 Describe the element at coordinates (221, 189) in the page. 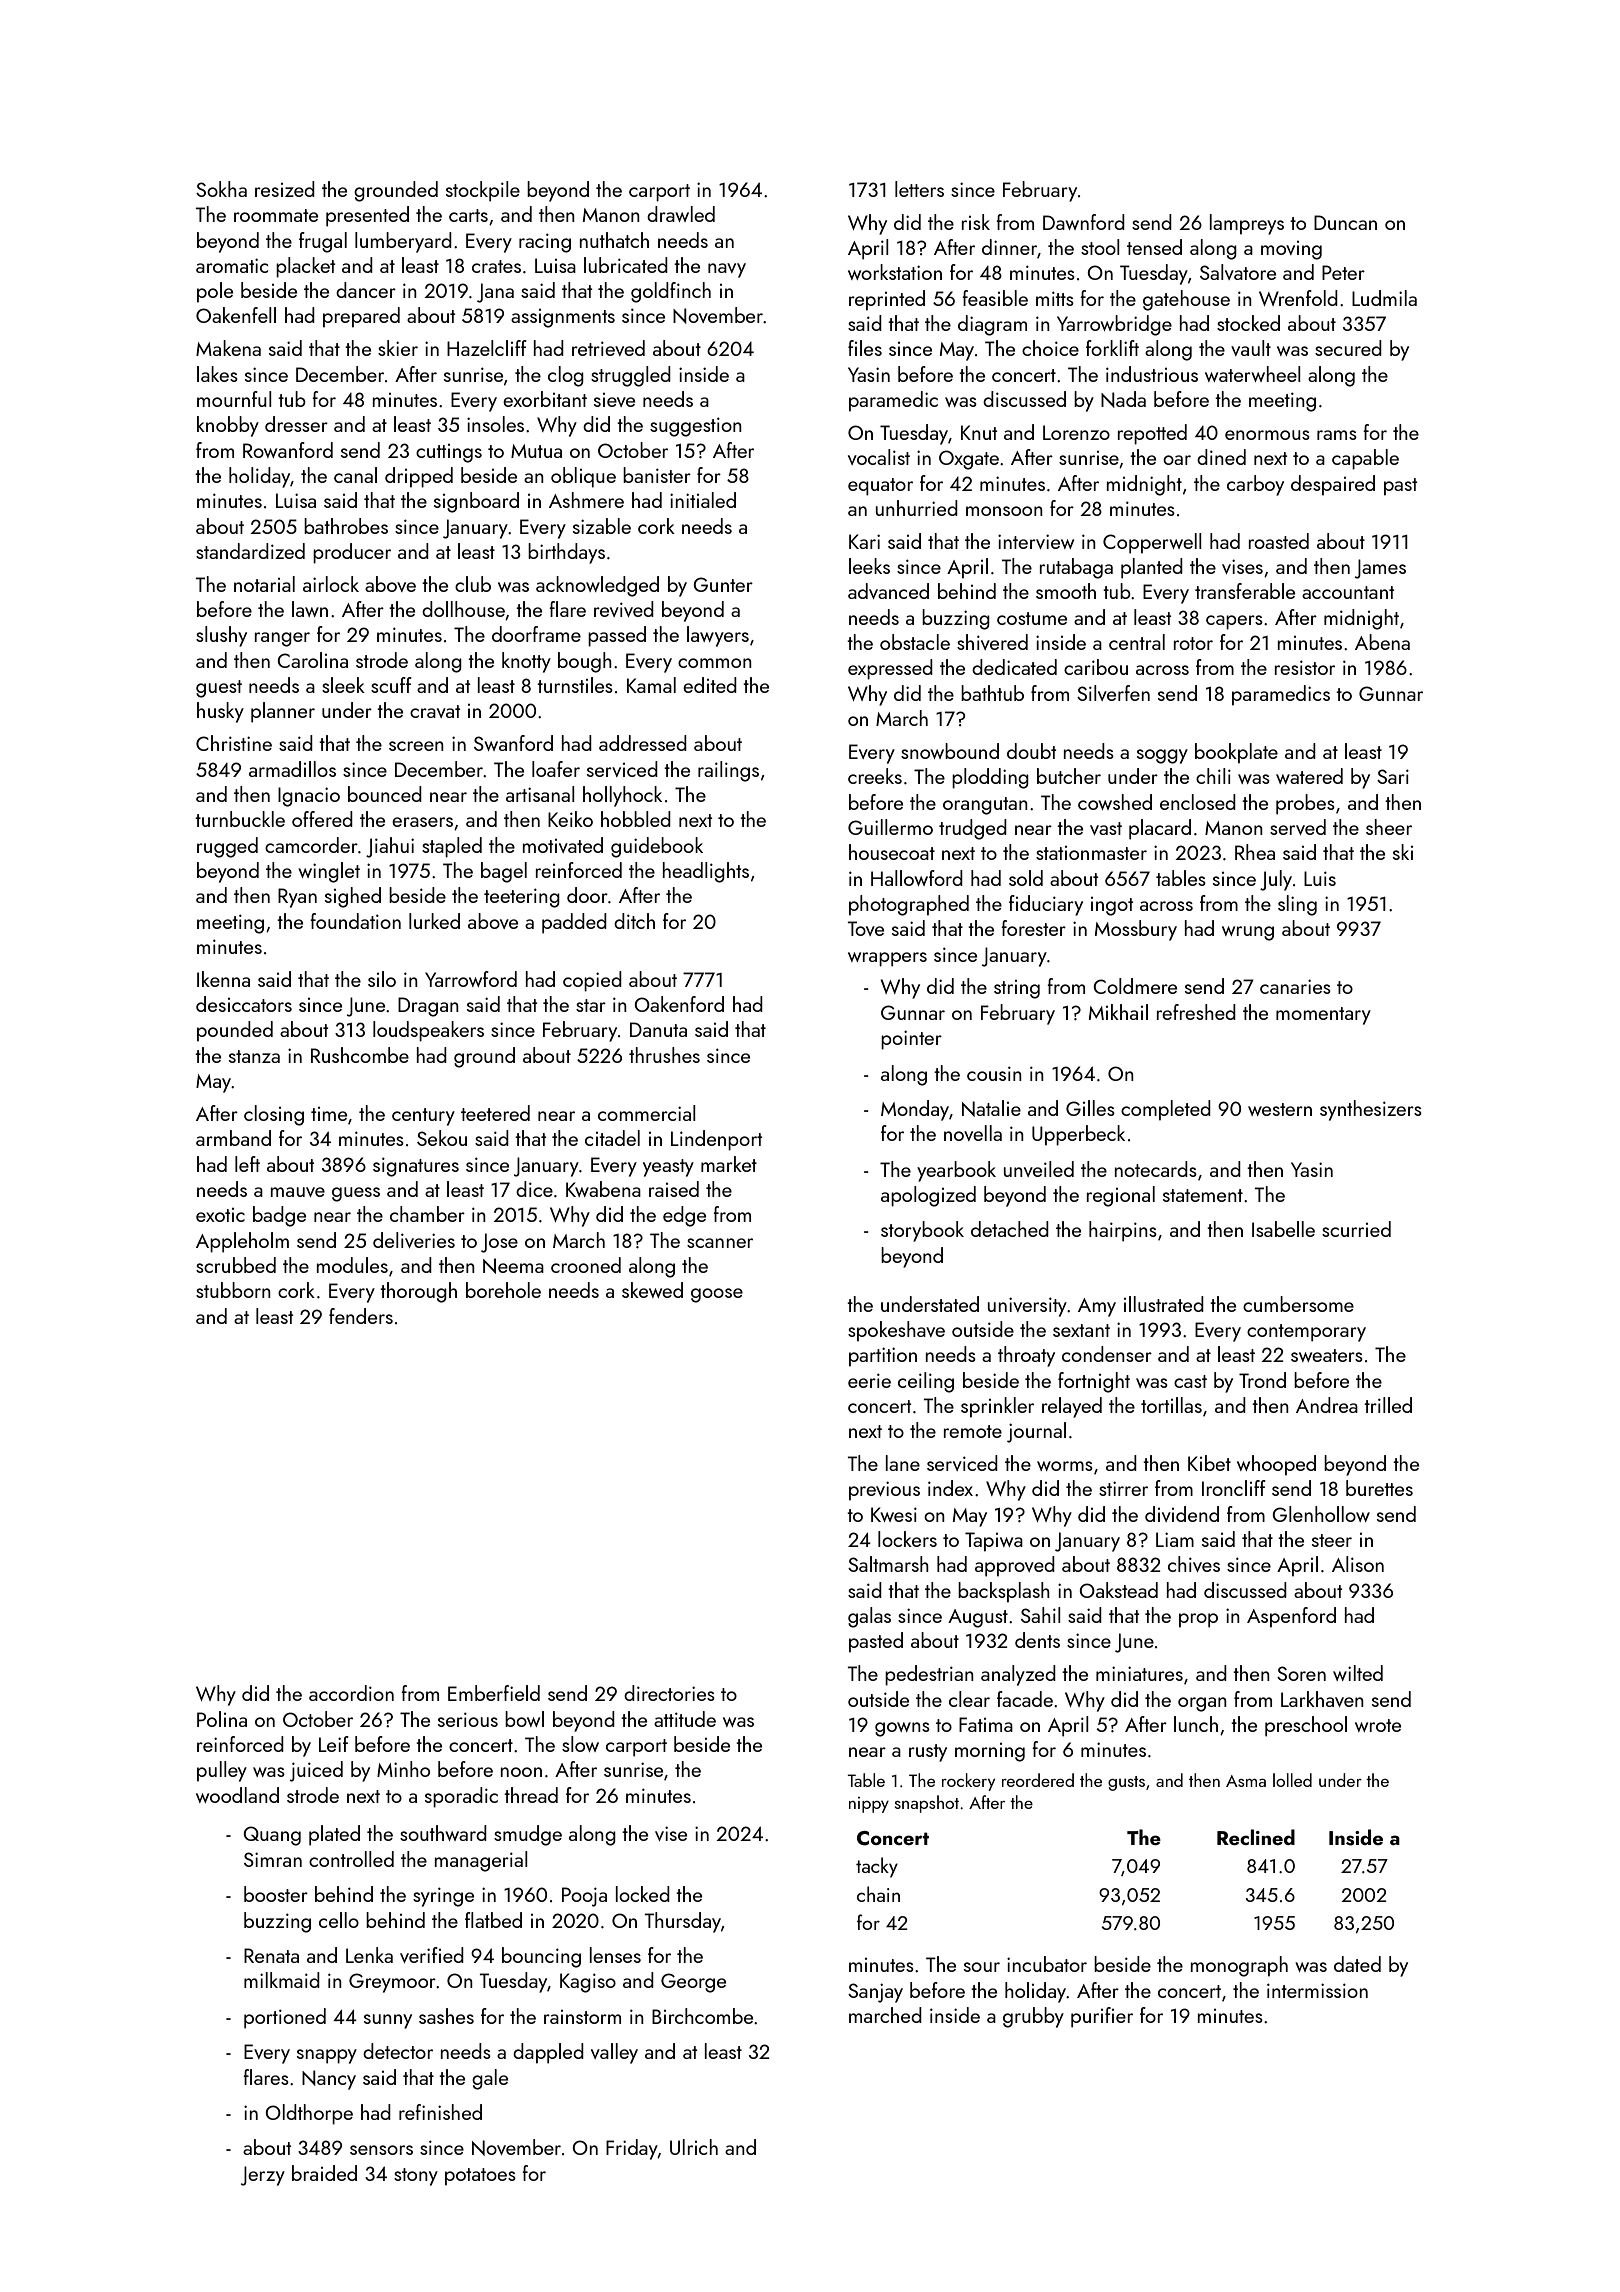

I see `Sokha` at that location.
